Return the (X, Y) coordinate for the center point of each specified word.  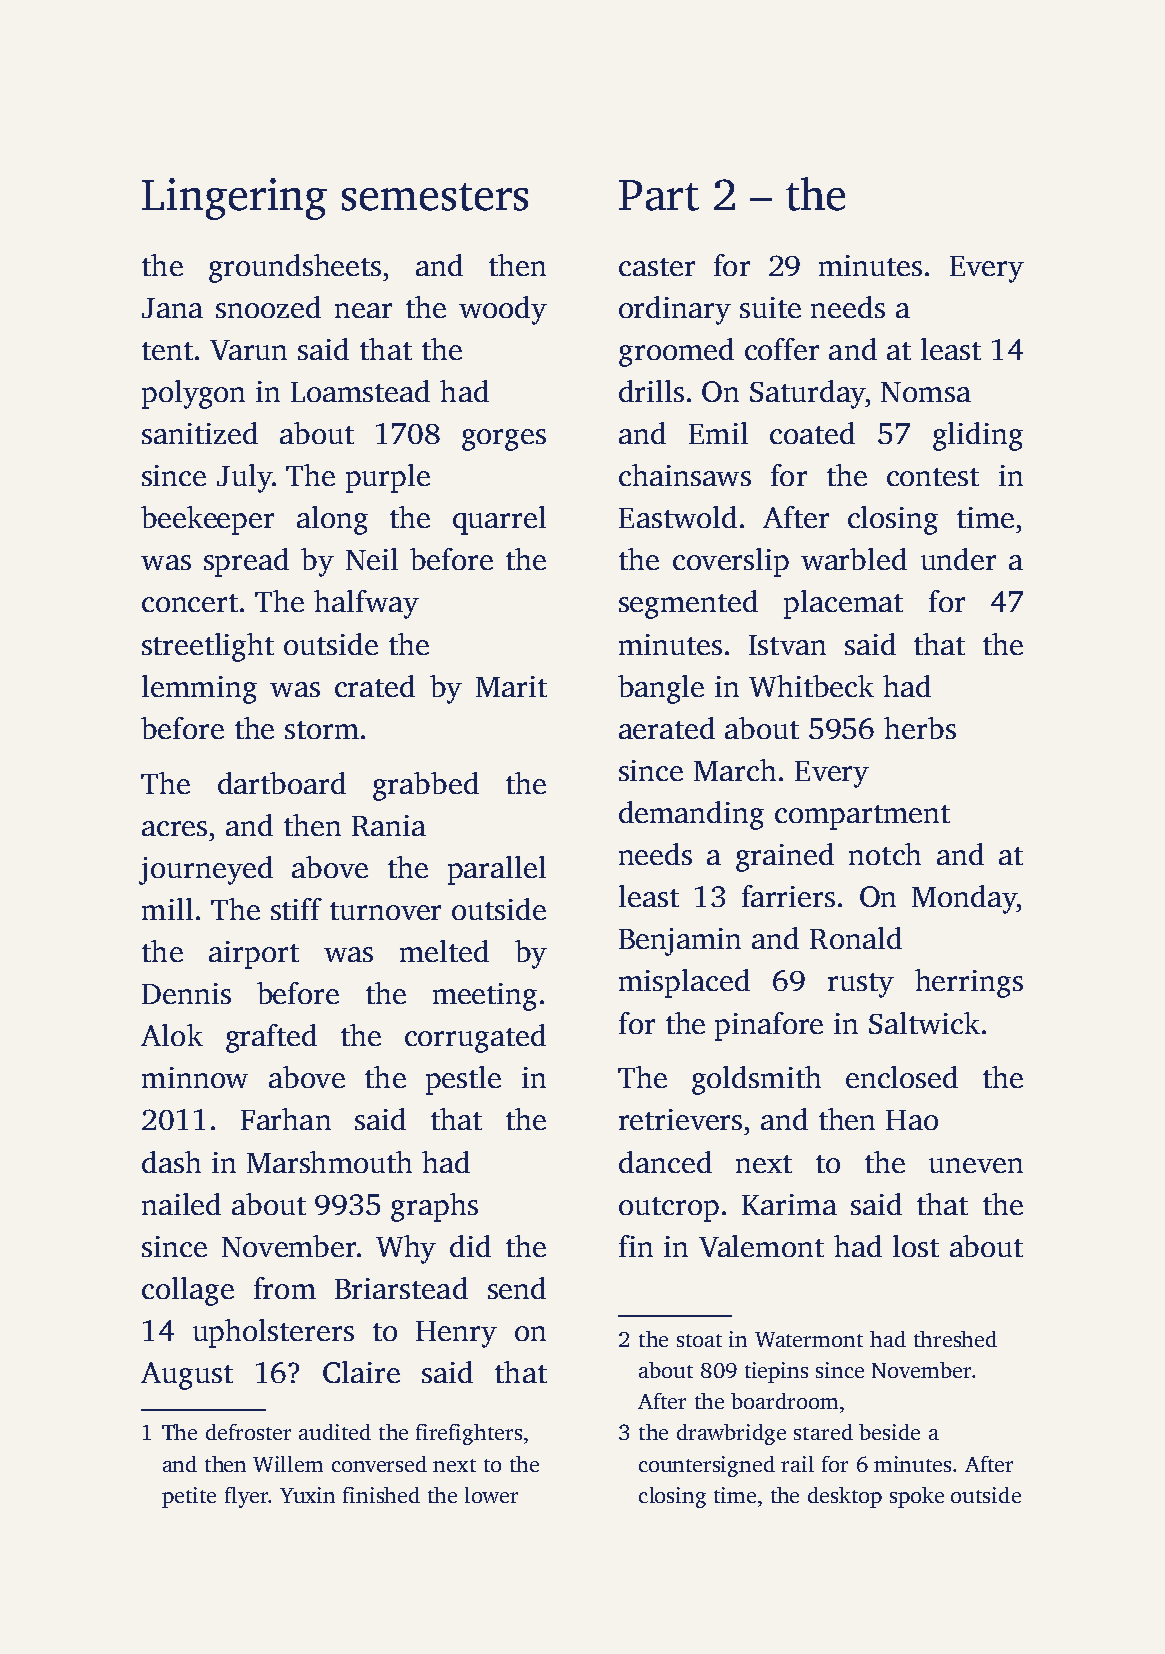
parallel (497, 870)
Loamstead (360, 391)
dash (171, 1162)
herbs (920, 728)
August (187, 1376)
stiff (296, 909)
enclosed (902, 1077)
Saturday (807, 394)
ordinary (675, 310)
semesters (435, 197)
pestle (463, 1080)
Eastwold (678, 517)
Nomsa (926, 392)
